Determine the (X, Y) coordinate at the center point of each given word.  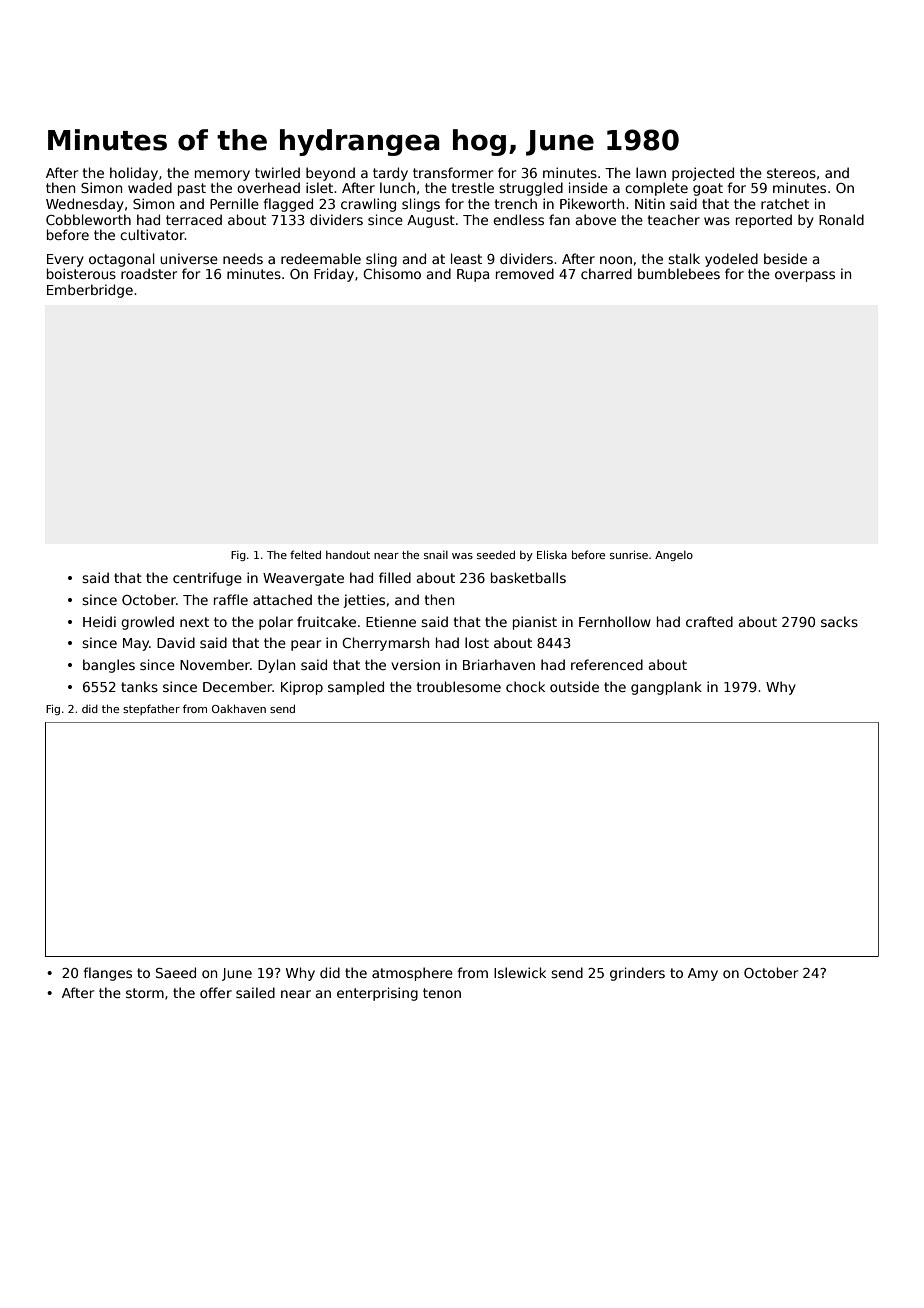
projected (703, 174)
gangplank (666, 688)
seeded (496, 554)
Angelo (674, 556)
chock (525, 686)
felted (305, 554)
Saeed (176, 972)
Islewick (520, 972)
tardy (390, 174)
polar (276, 623)
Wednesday (85, 205)
